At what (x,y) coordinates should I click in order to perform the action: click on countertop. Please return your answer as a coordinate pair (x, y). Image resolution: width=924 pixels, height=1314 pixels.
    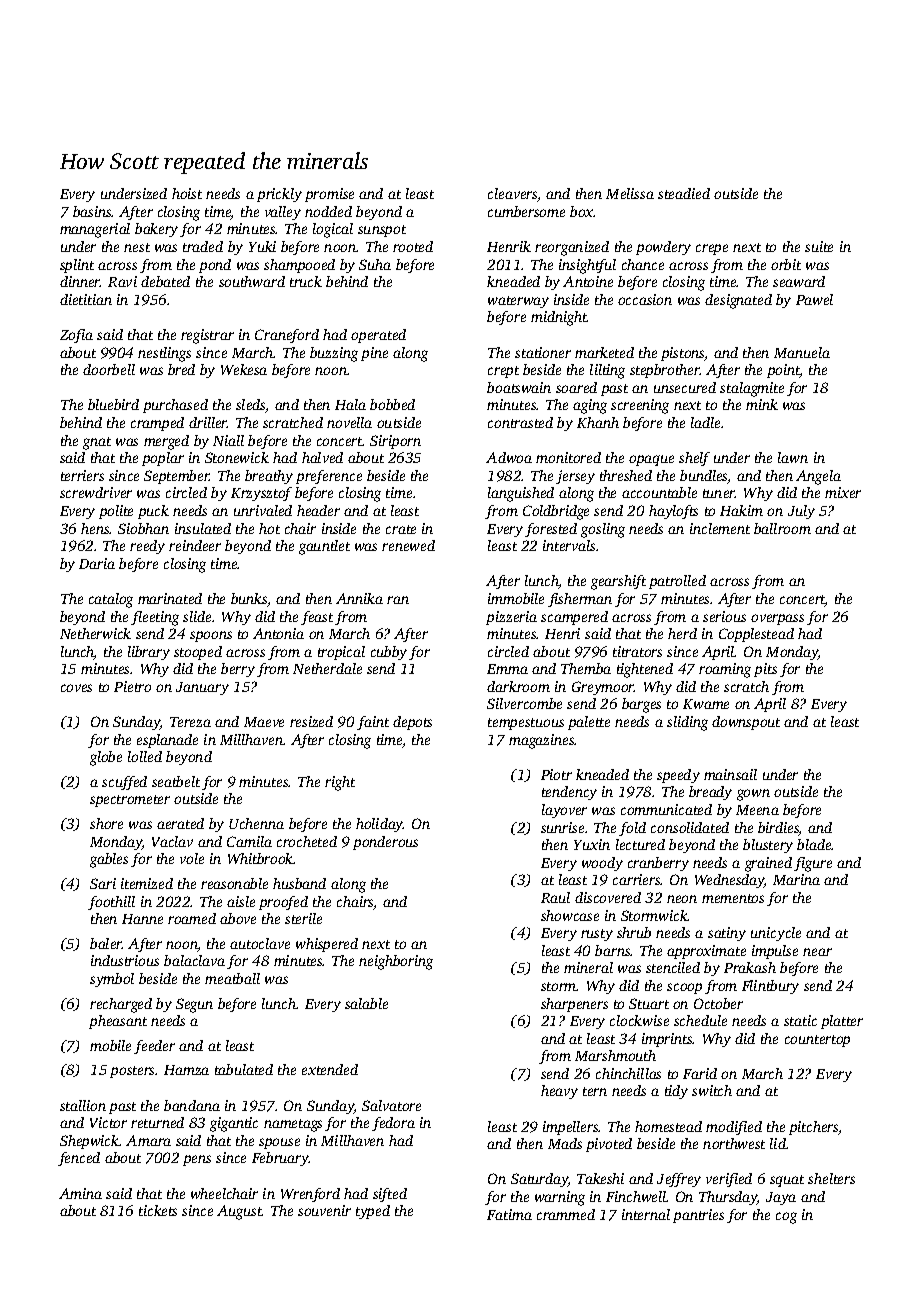
    Looking at the image, I should click on (817, 1041).
